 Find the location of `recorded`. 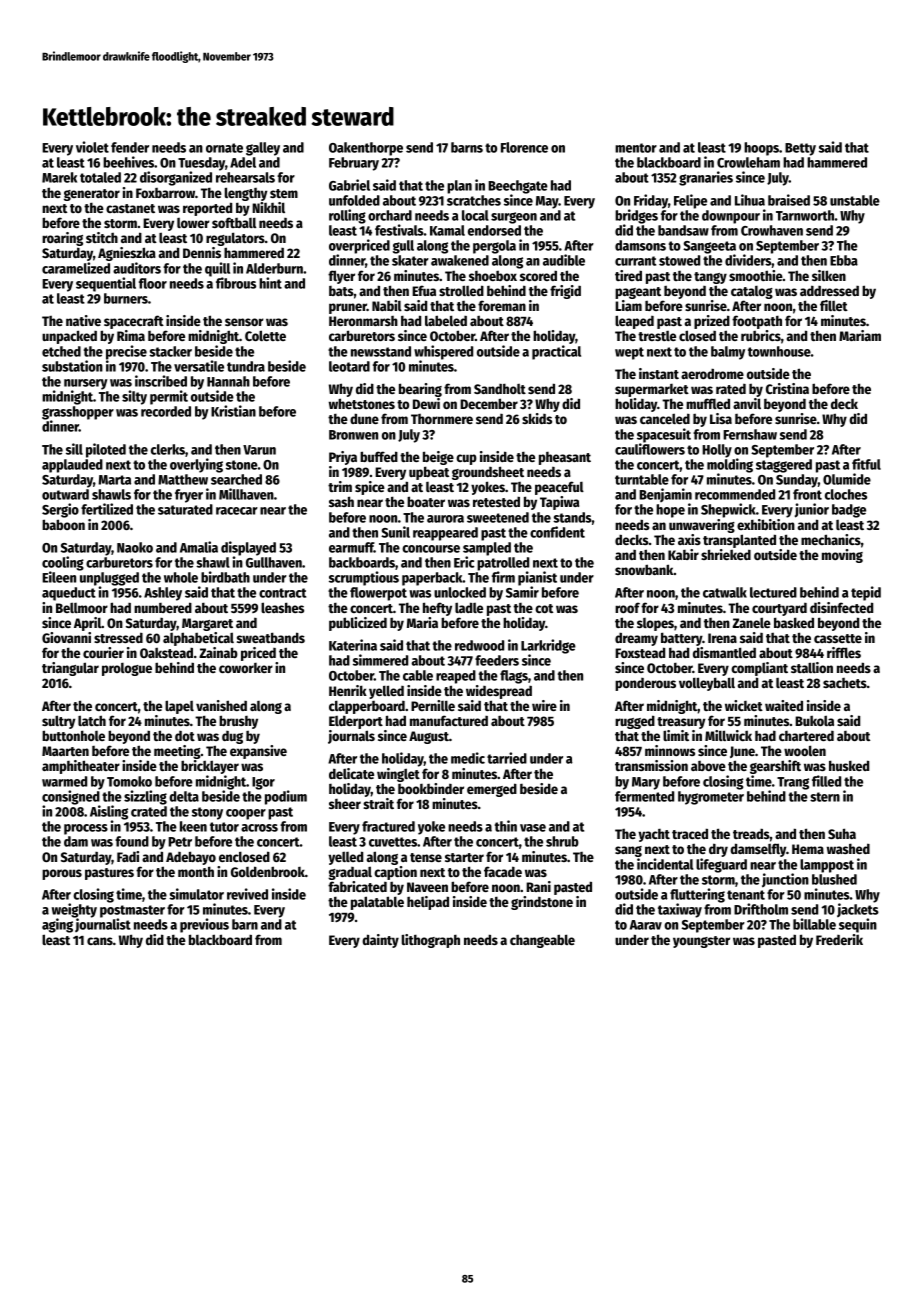

recorded is located at coordinates (166, 411).
